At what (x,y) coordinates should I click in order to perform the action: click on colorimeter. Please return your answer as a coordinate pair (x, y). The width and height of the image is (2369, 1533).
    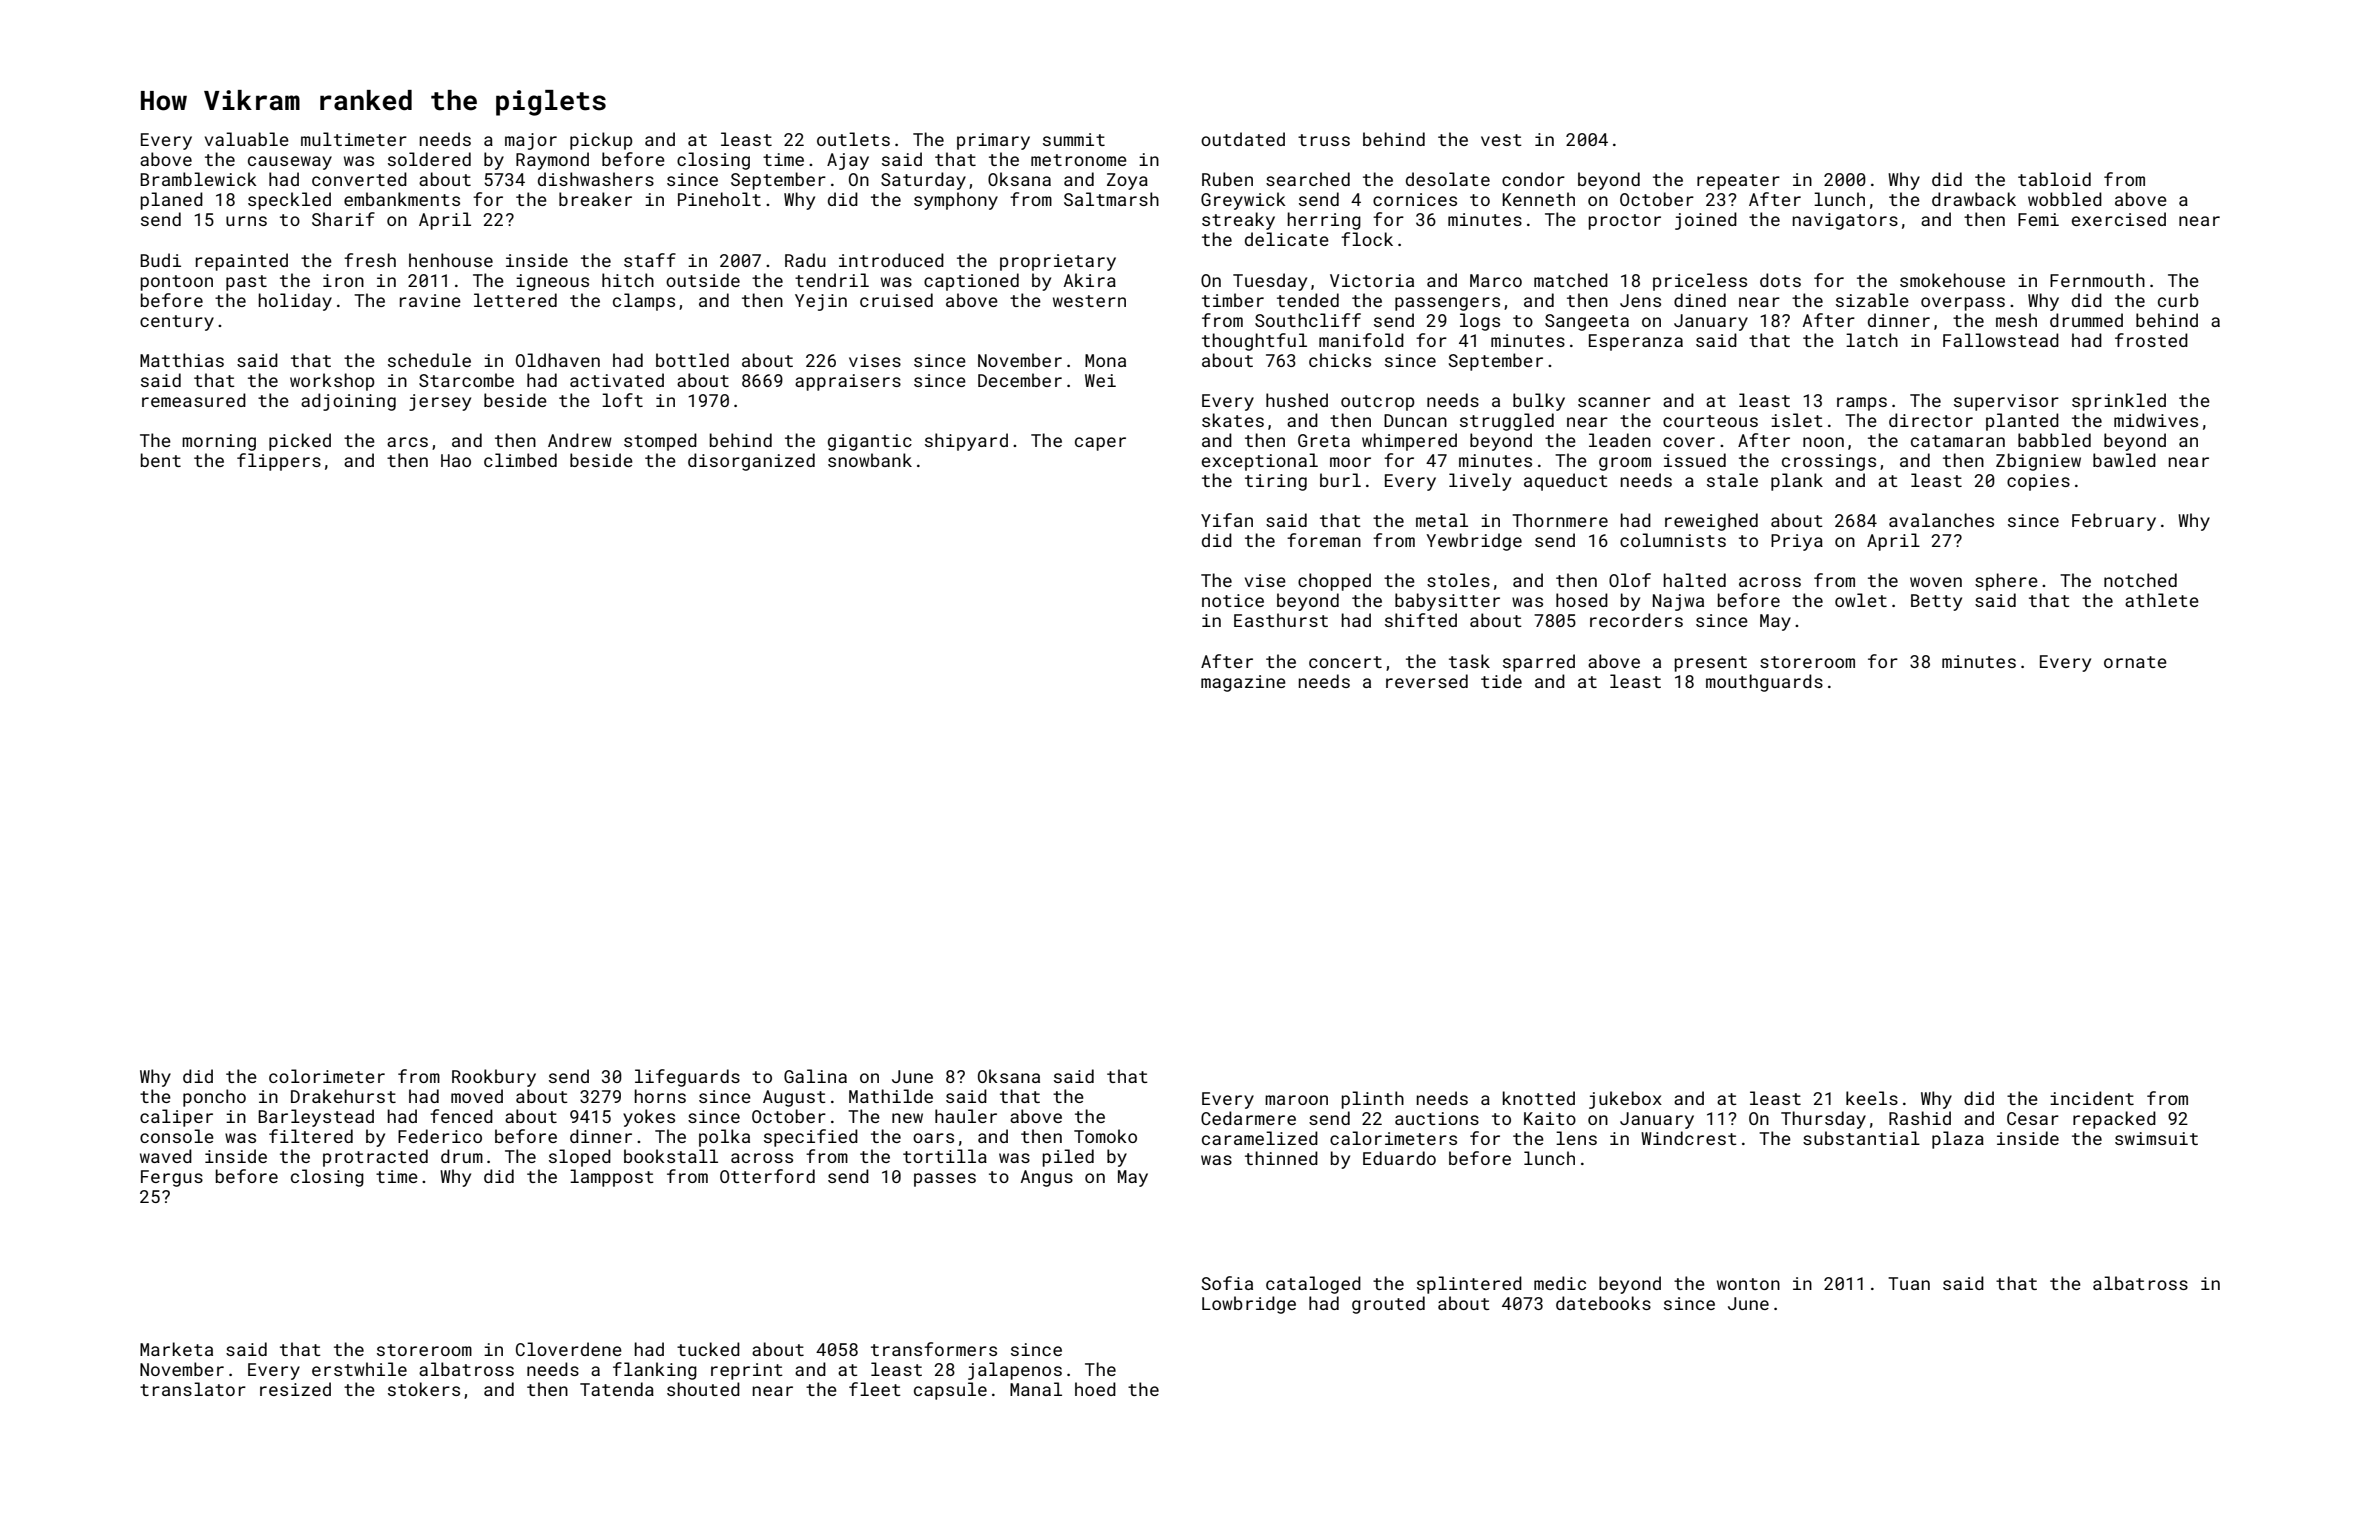
    Looking at the image, I should click on (327, 1076).
